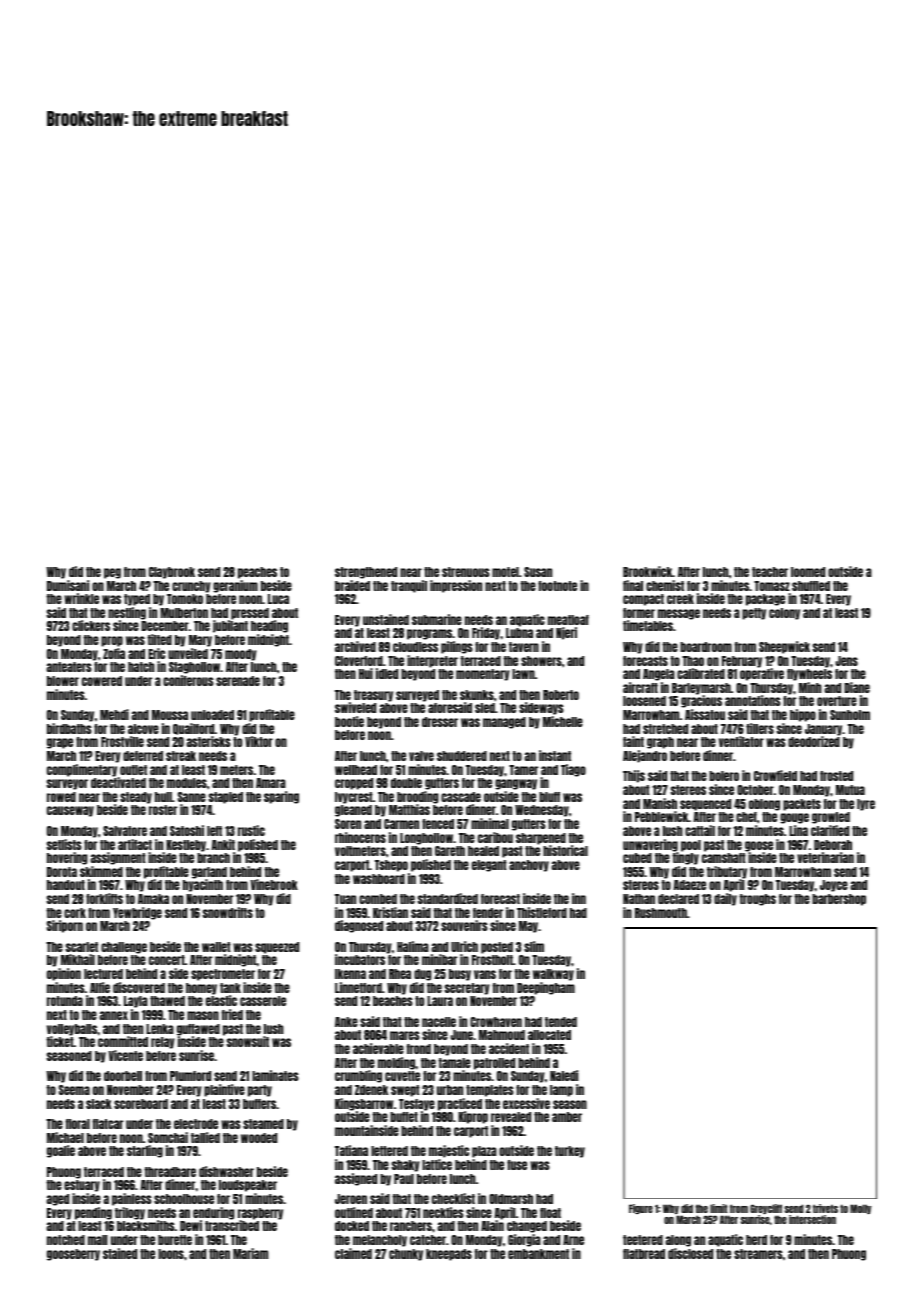  What do you see at coordinates (437, 619) in the document?
I see `submarine` at bounding box center [437, 619].
